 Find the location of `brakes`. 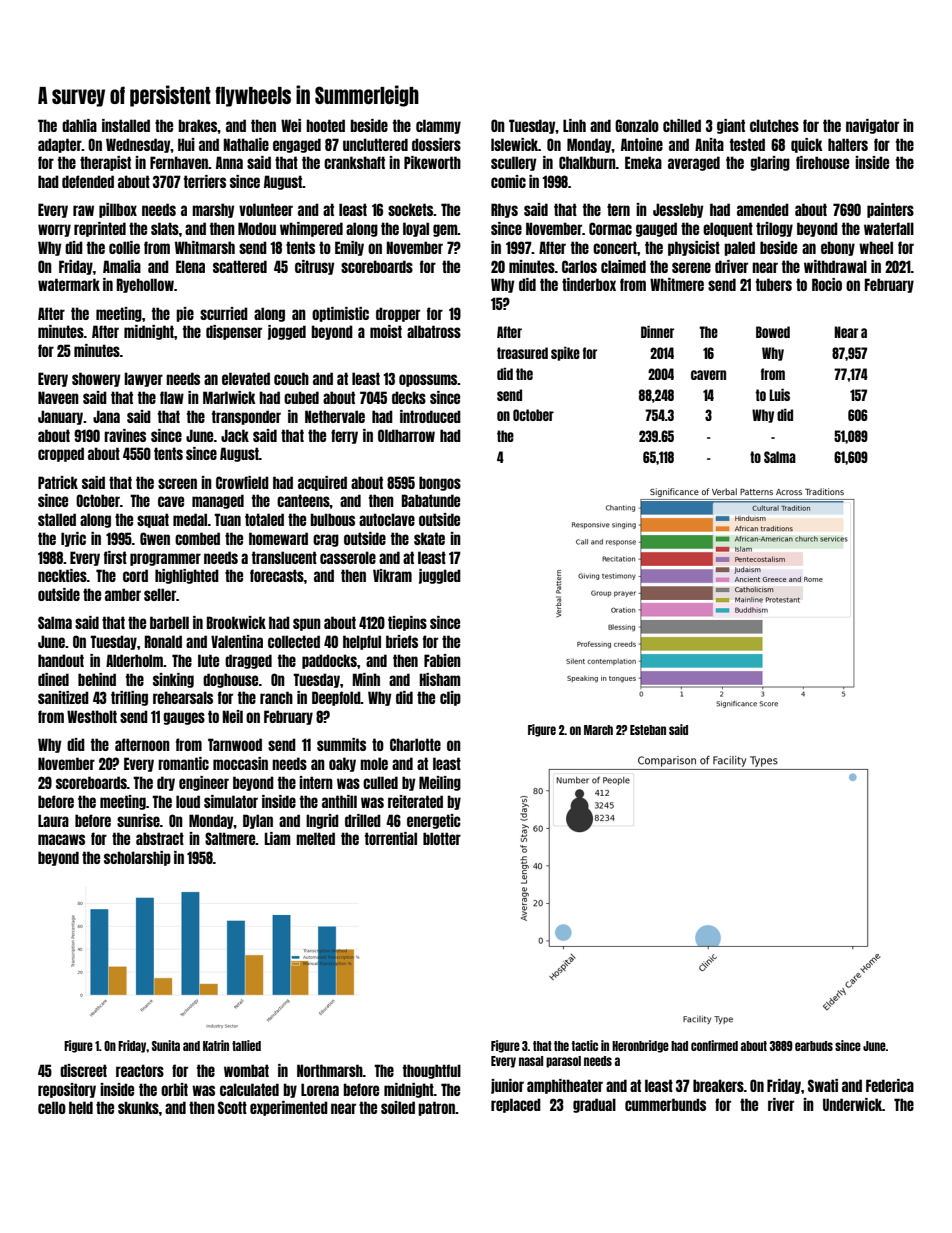

brakes is located at coordinates (198, 125).
